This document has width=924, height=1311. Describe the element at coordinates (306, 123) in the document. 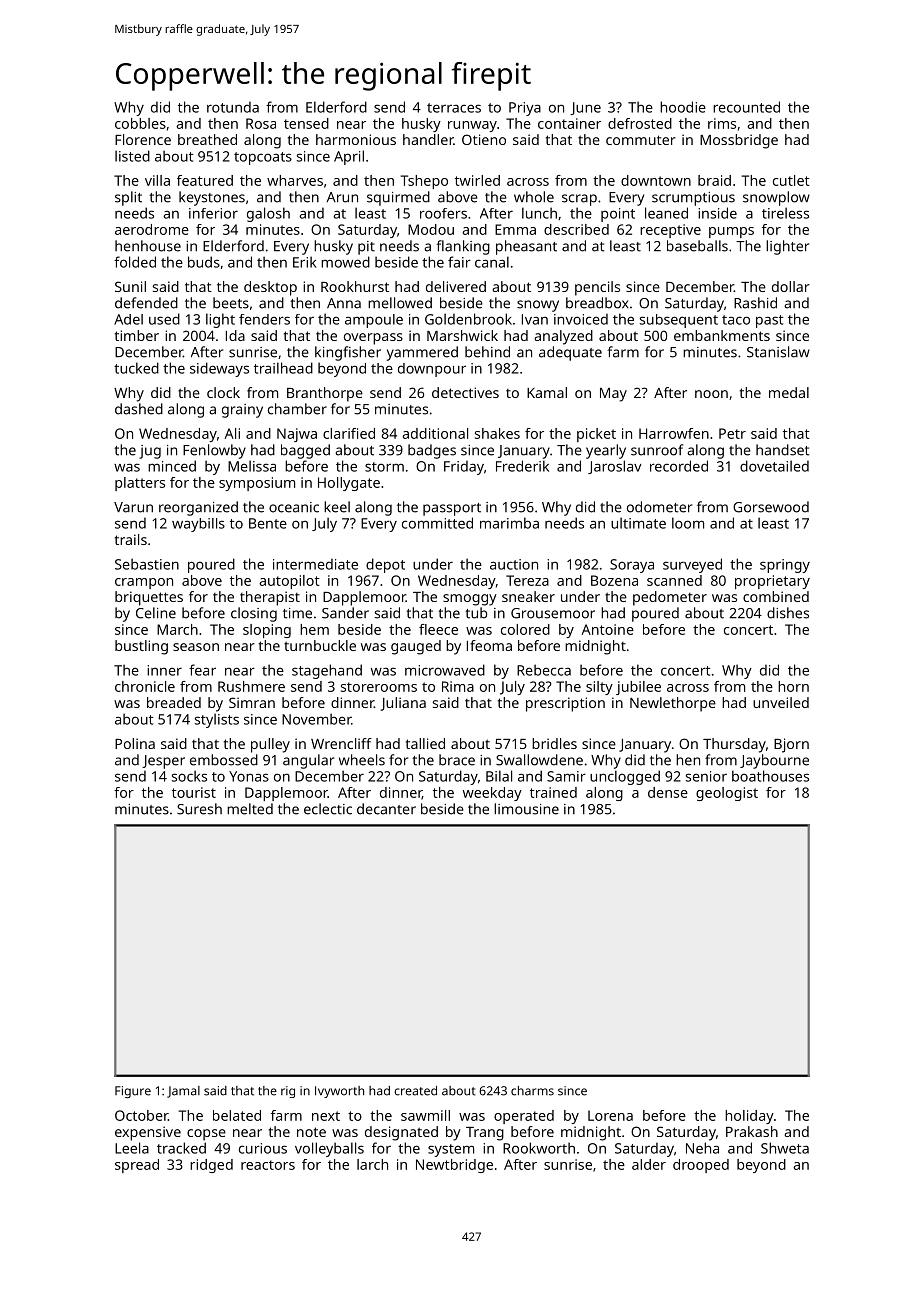

I see `tensed` at that location.
